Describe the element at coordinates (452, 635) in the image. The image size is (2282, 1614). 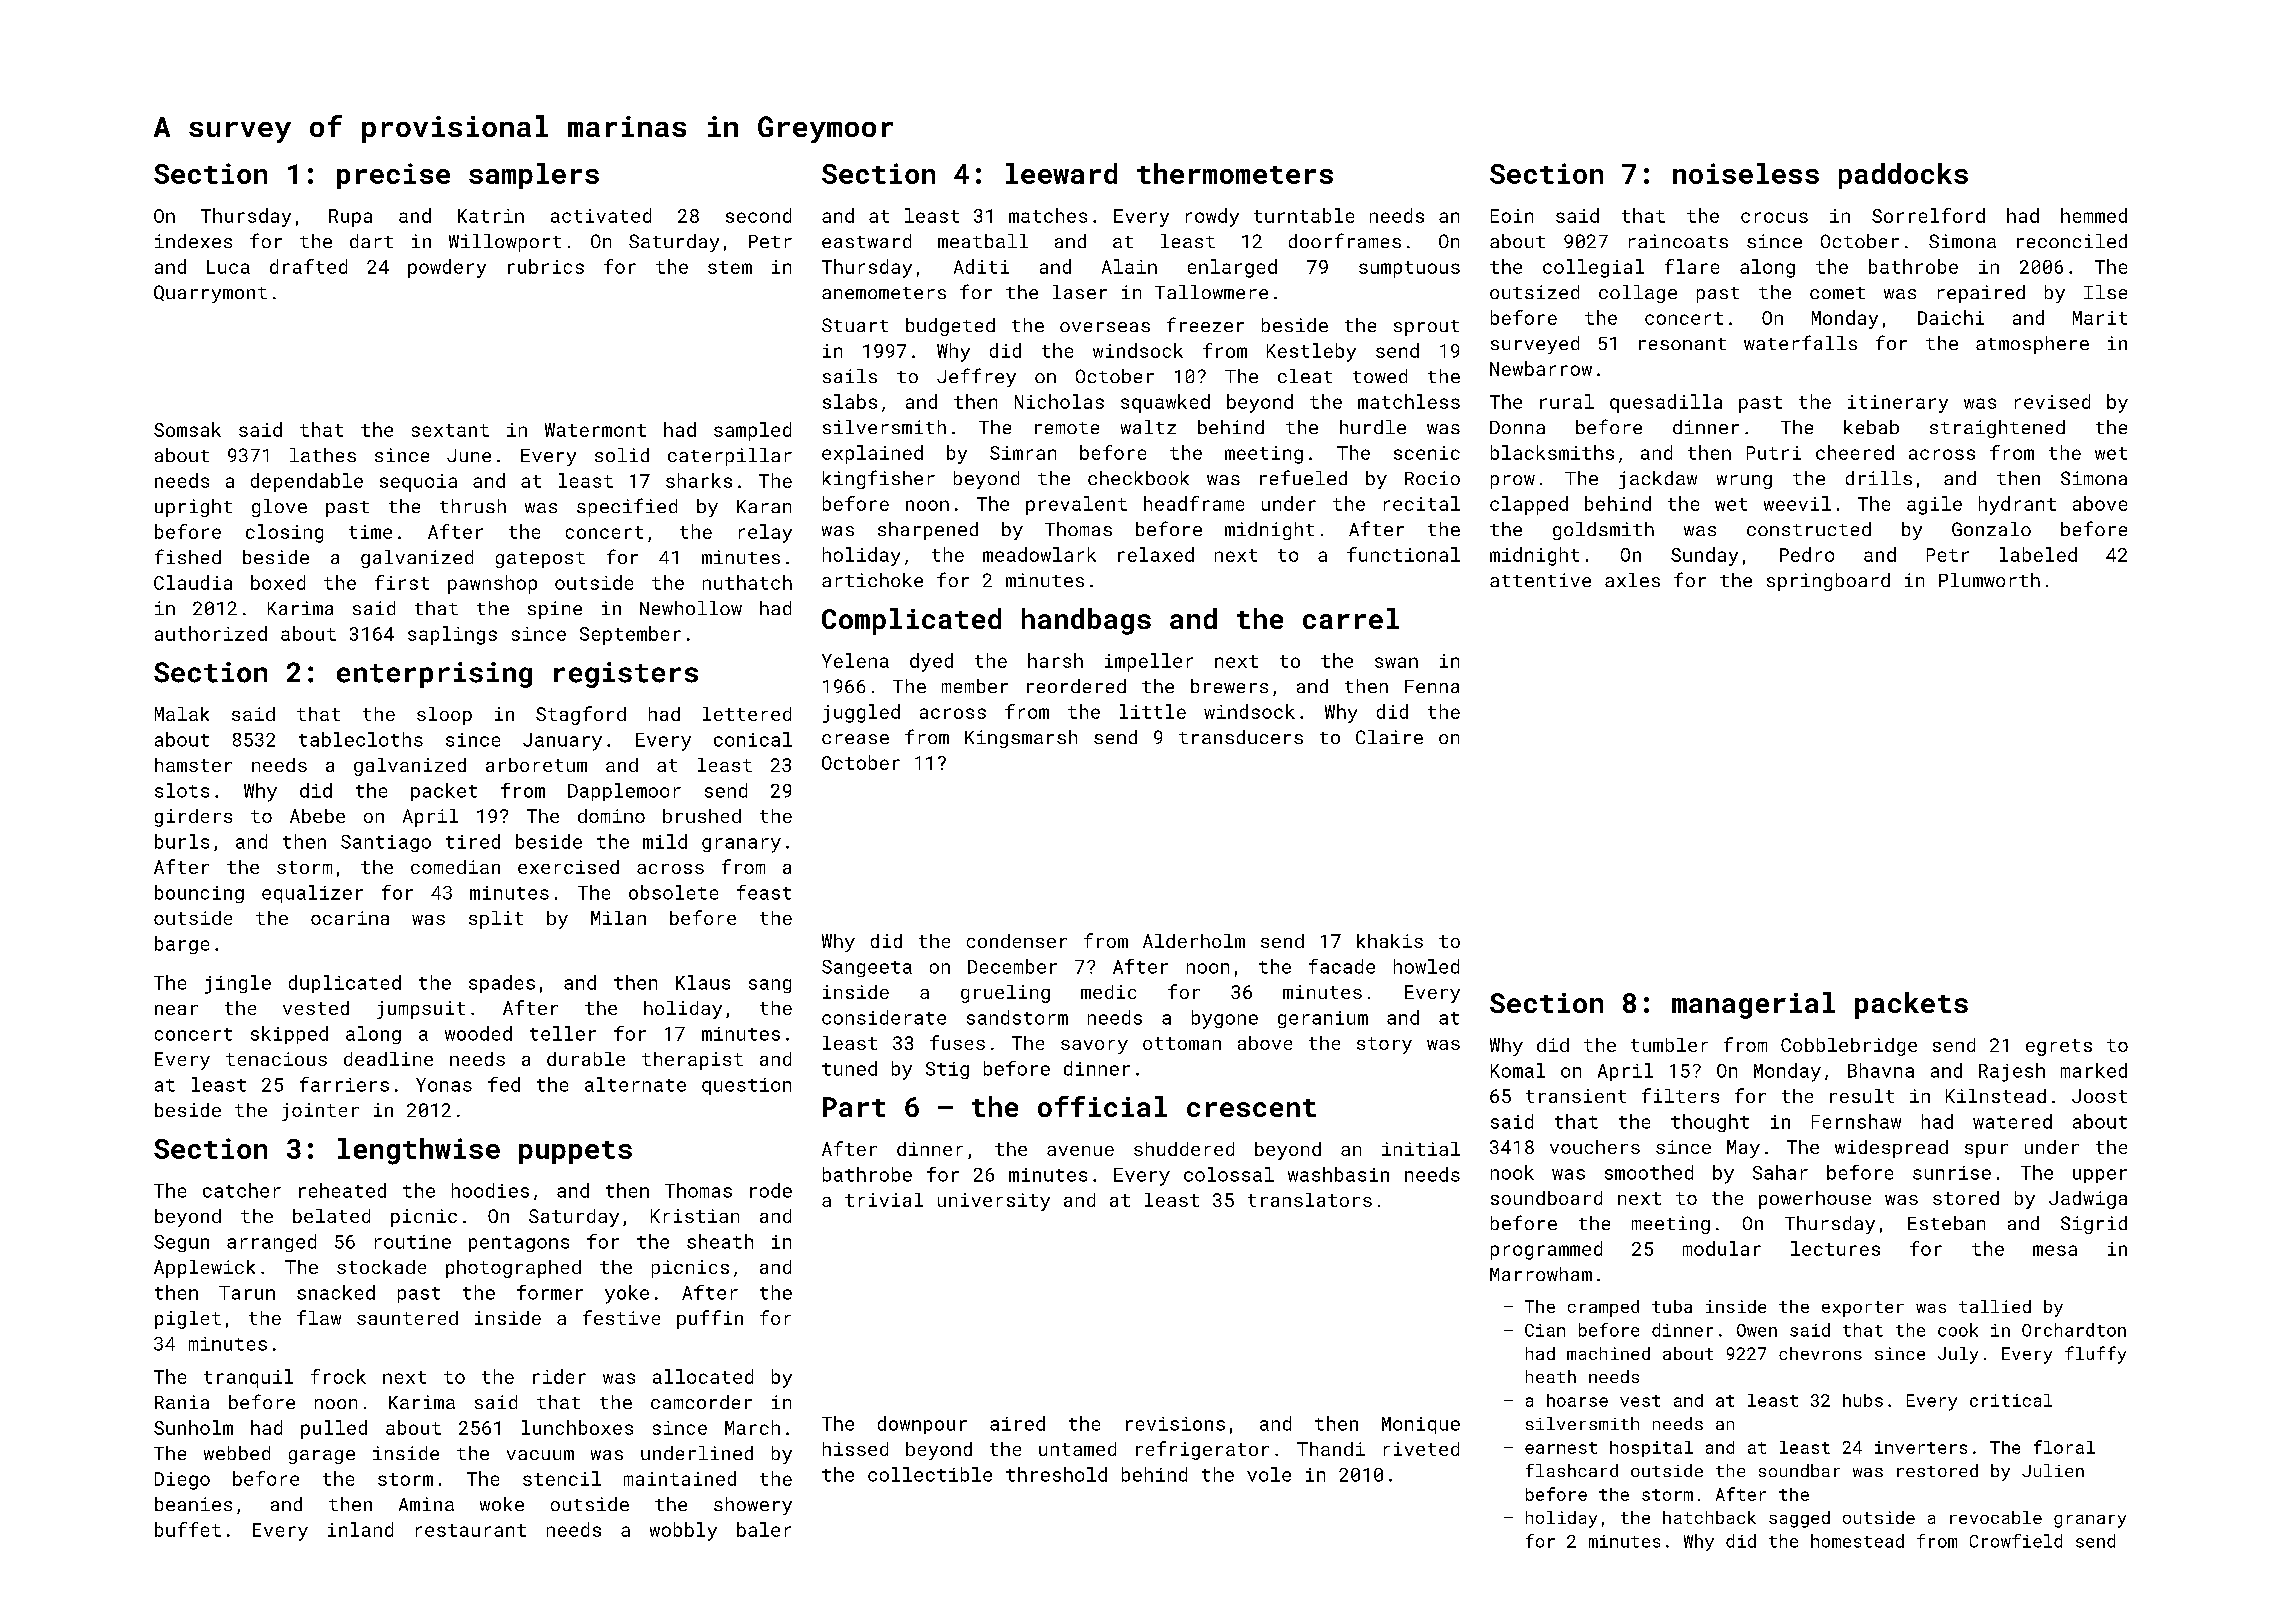
I see `saplings` at that location.
